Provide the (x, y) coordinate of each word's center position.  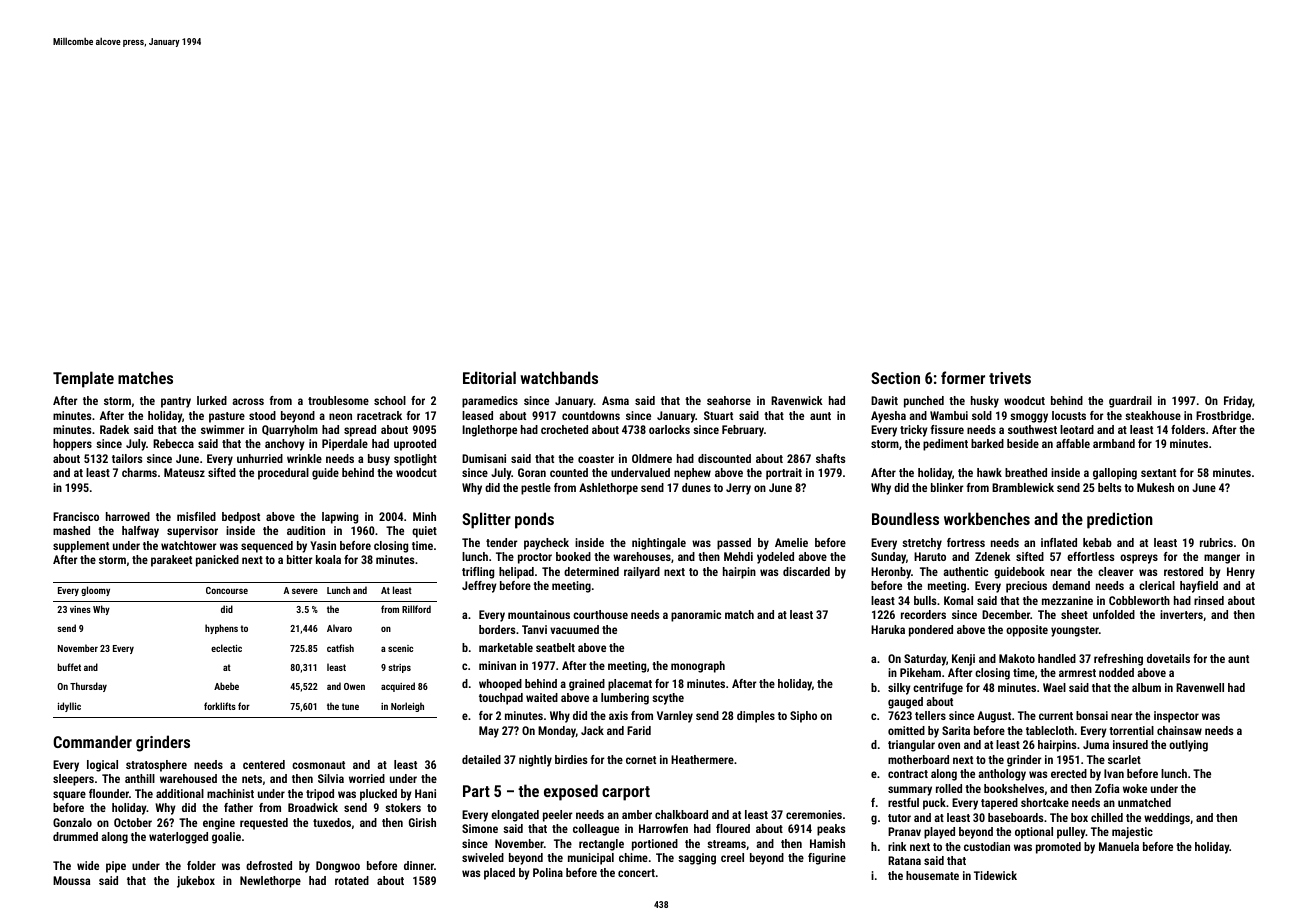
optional (1034, 833)
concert (636, 873)
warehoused (188, 778)
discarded (806, 571)
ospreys (1139, 559)
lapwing (340, 518)
